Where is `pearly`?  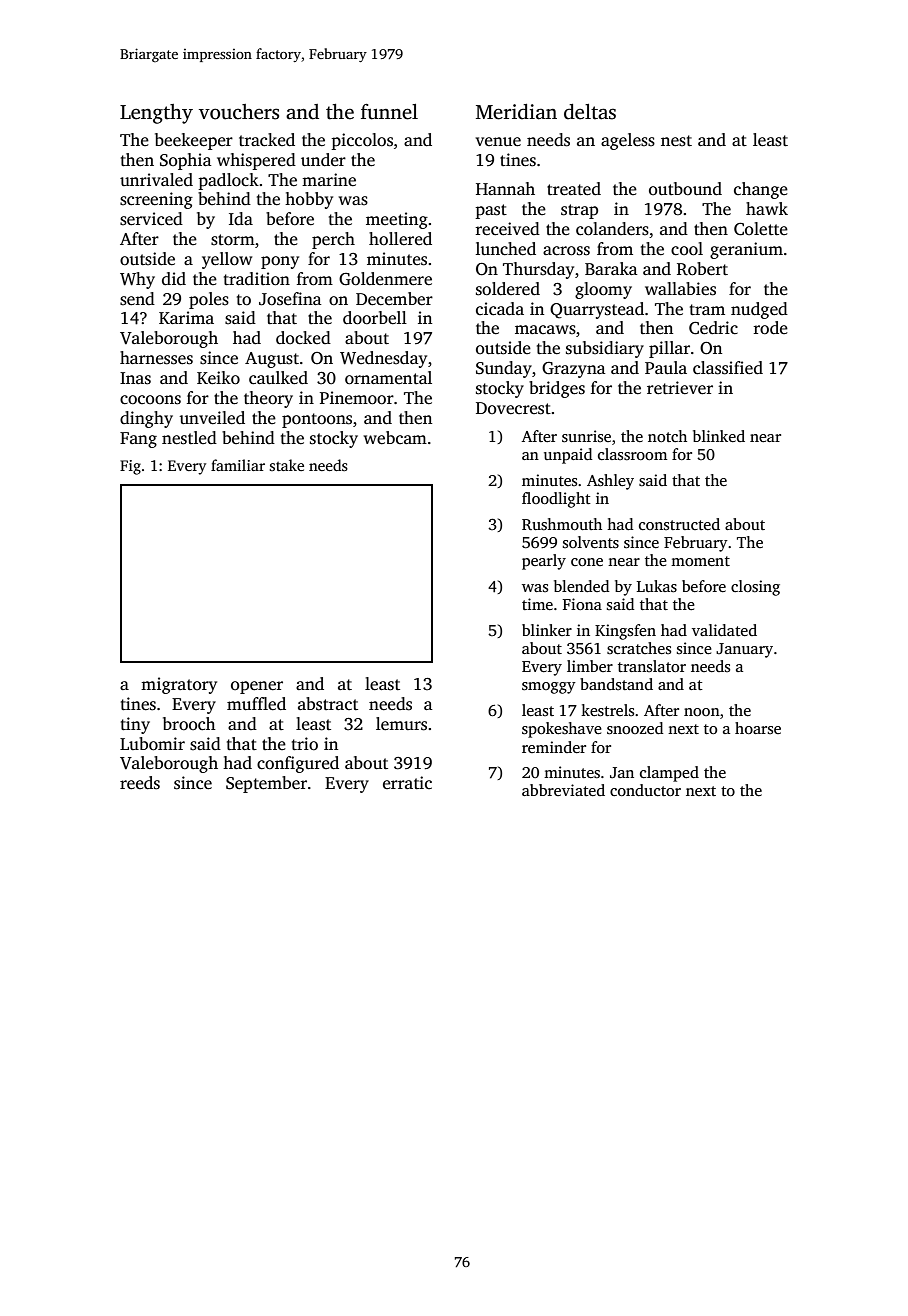
pearly is located at coordinates (544, 562).
